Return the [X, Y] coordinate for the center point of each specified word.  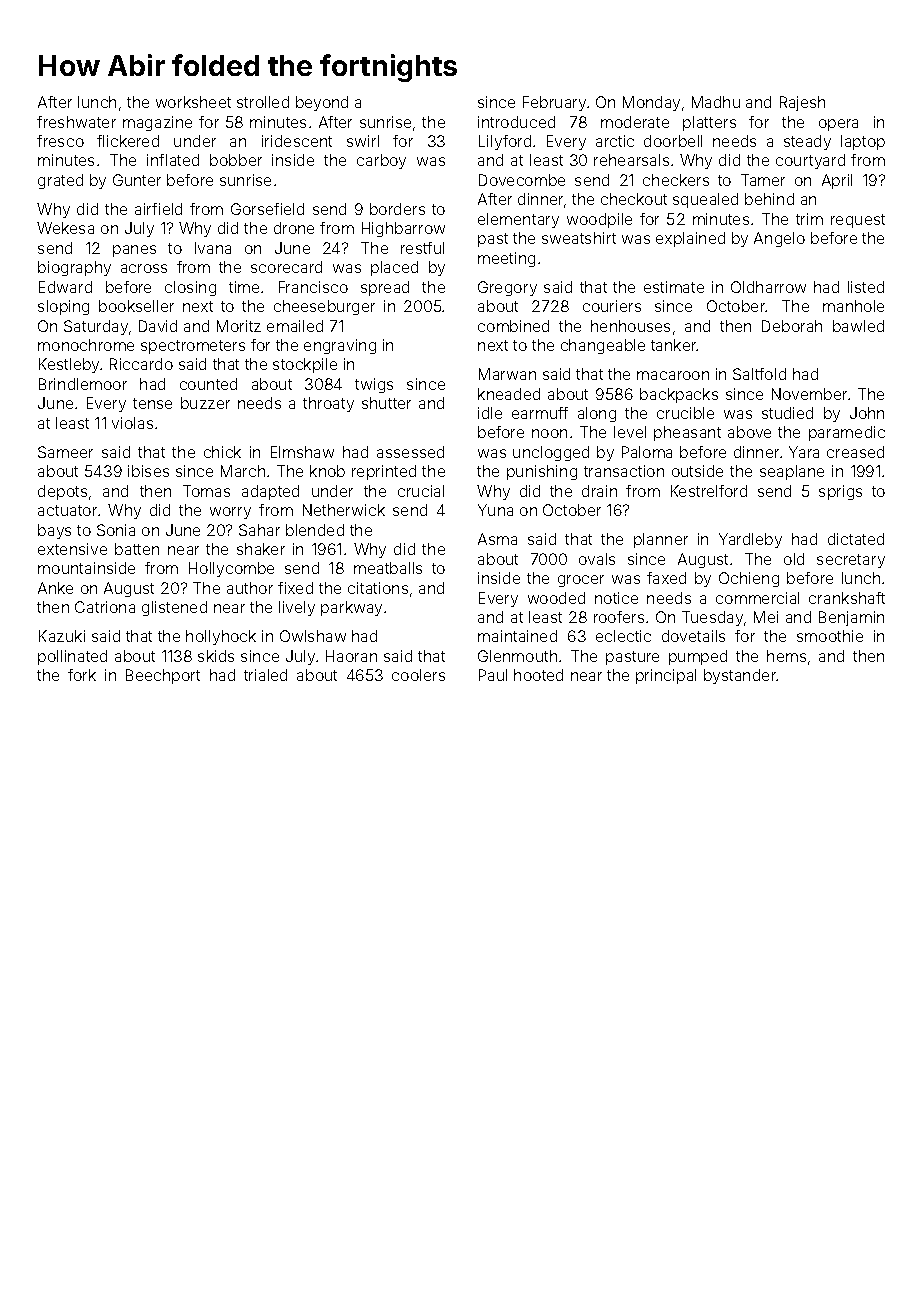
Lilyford [505, 142]
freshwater [76, 122]
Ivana [213, 248]
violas [132, 423]
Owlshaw [313, 636]
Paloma [647, 452]
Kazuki [62, 636]
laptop [863, 142]
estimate [674, 287]
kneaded [509, 394]
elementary [518, 220]
